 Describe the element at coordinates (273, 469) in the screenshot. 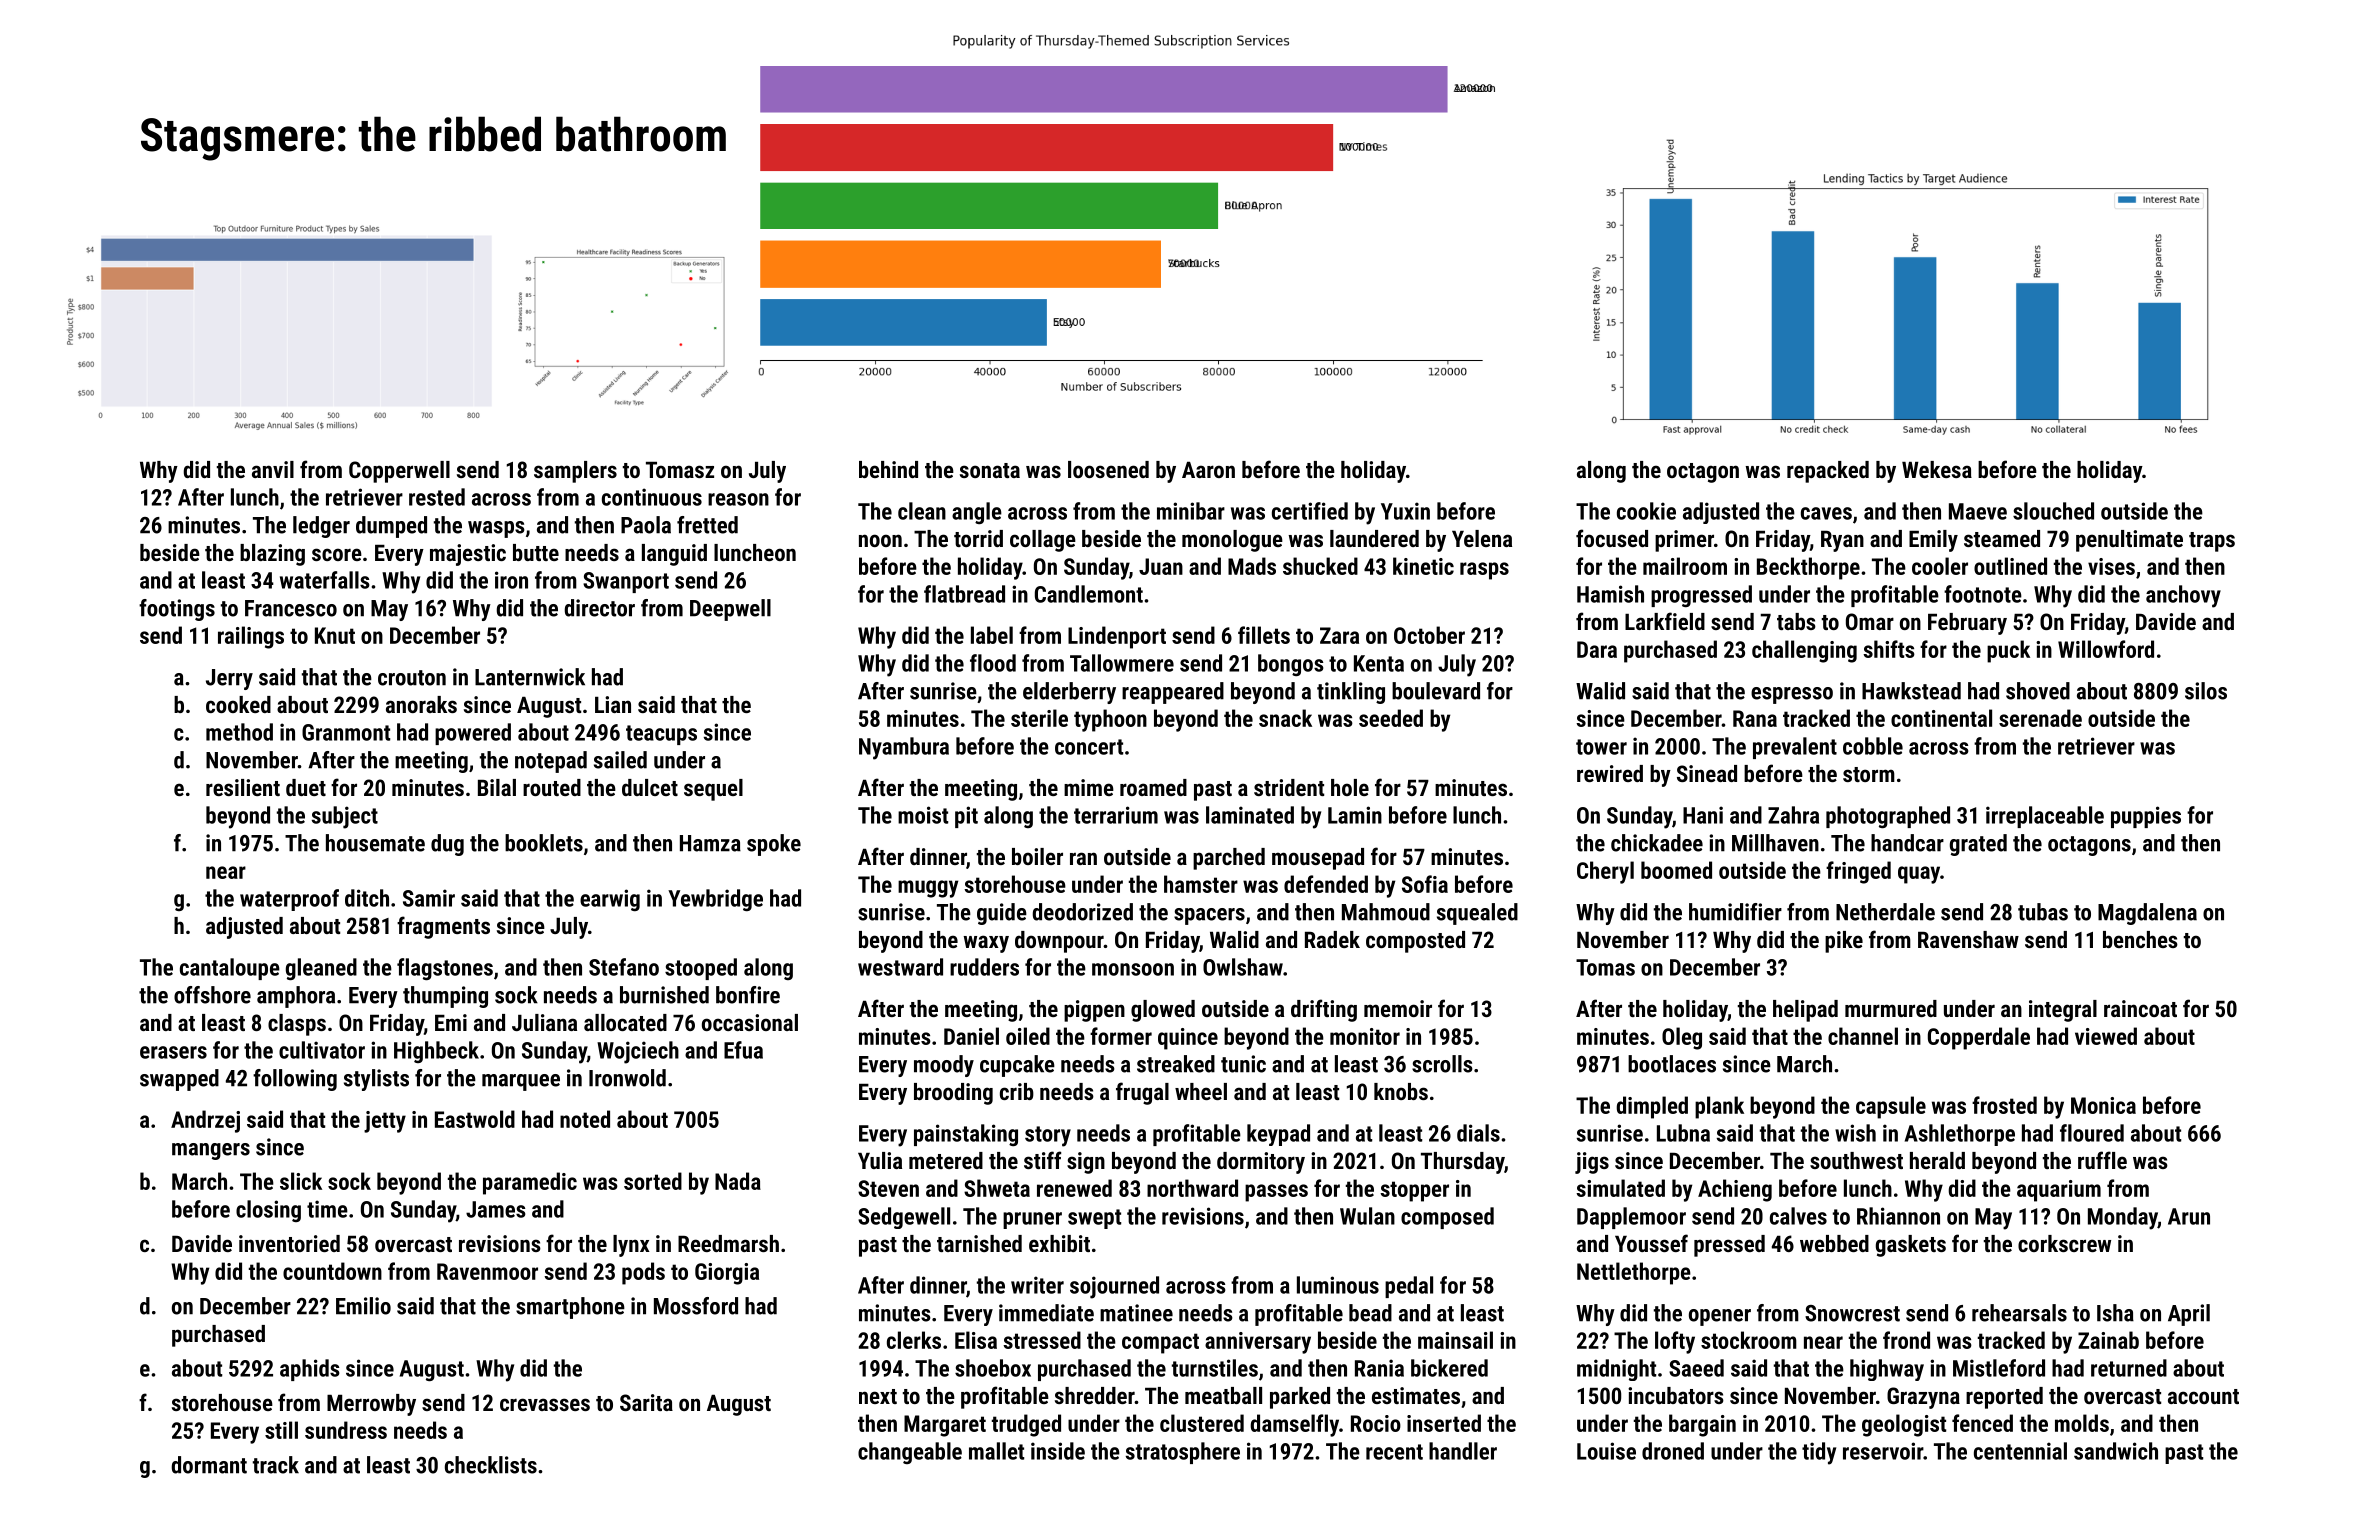

I see `anvil` at that location.
